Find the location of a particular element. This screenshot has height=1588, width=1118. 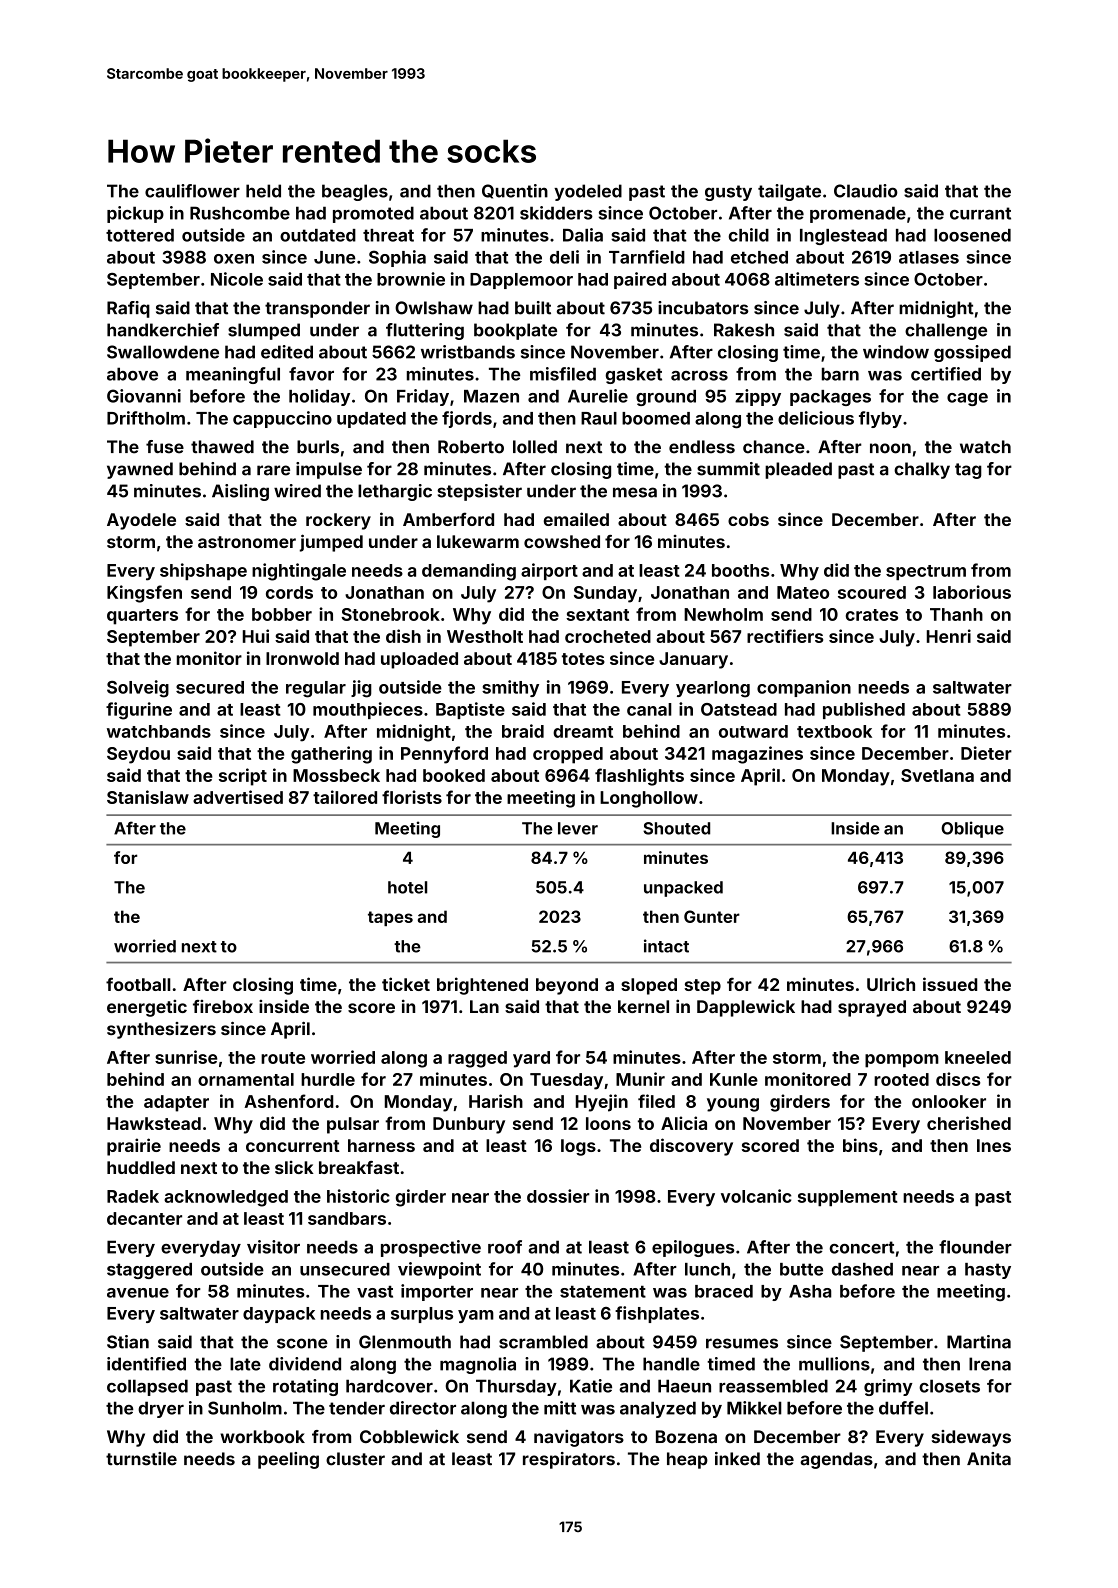

emailed is located at coordinates (576, 519).
